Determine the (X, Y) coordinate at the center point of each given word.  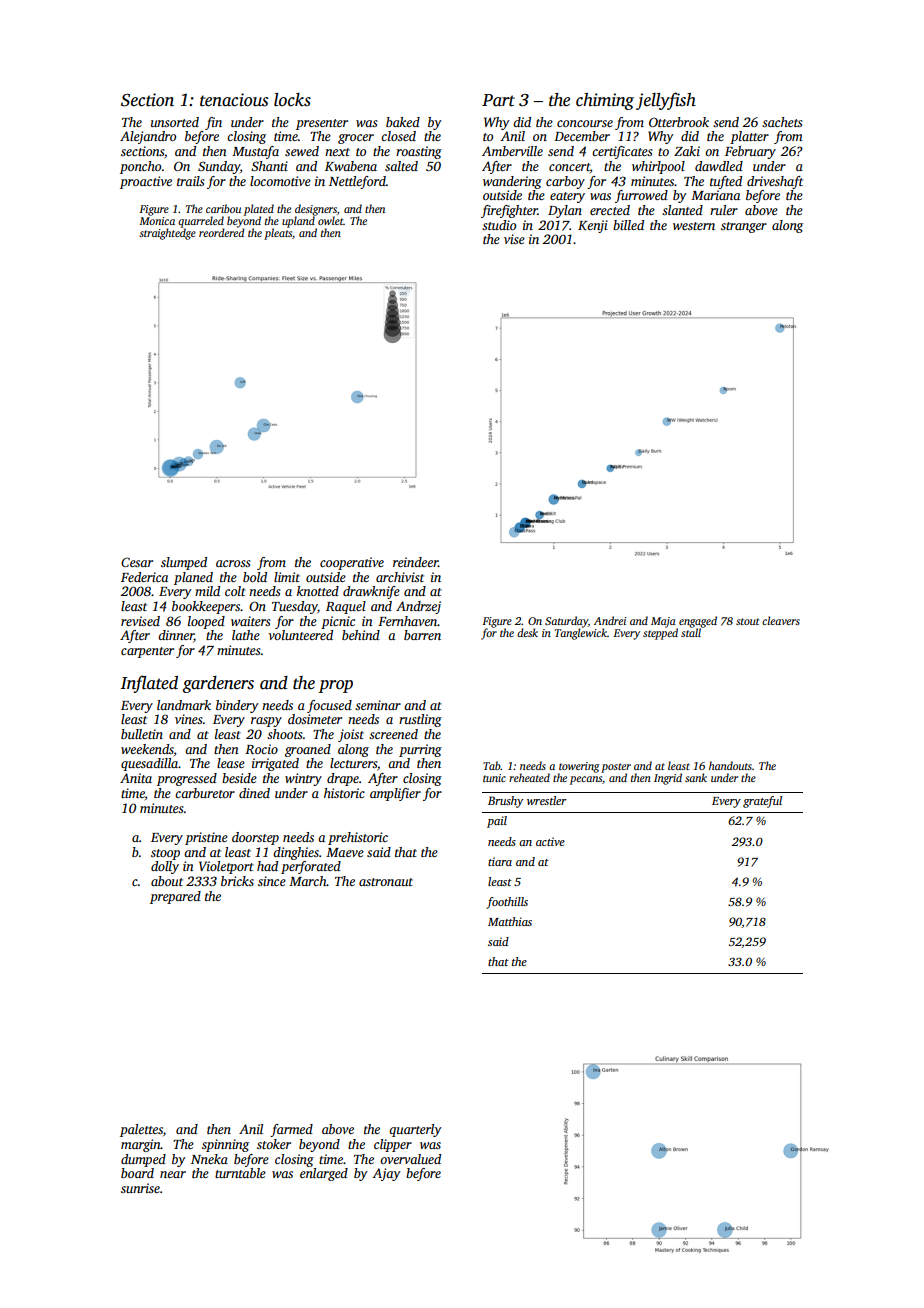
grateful (762, 802)
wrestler (547, 800)
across (233, 563)
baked (403, 122)
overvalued (410, 1159)
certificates (622, 152)
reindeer (415, 562)
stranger (744, 227)
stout (747, 621)
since (272, 881)
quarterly (415, 1130)
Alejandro (148, 137)
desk (527, 632)
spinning (225, 1145)
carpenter (147, 652)
